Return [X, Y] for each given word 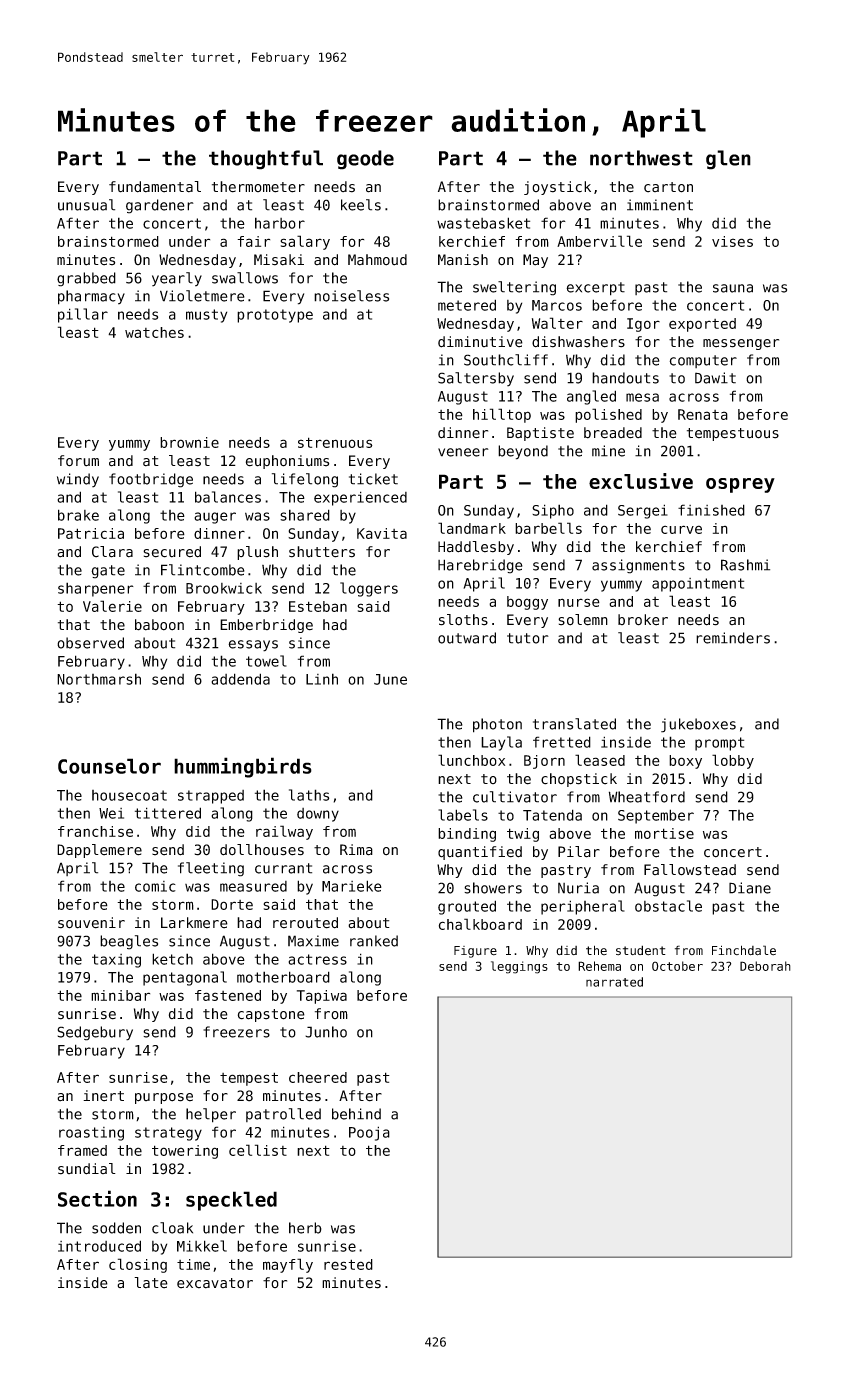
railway [284, 832]
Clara [112, 552]
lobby [733, 761]
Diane [750, 888]
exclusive [641, 481]
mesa [642, 397]
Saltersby [476, 379]
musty [206, 316]
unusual [86, 205]
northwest [641, 158]
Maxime [313, 941]
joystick [557, 188]
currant [283, 868]
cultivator [515, 797]
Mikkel [202, 1246]
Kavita [382, 533]
